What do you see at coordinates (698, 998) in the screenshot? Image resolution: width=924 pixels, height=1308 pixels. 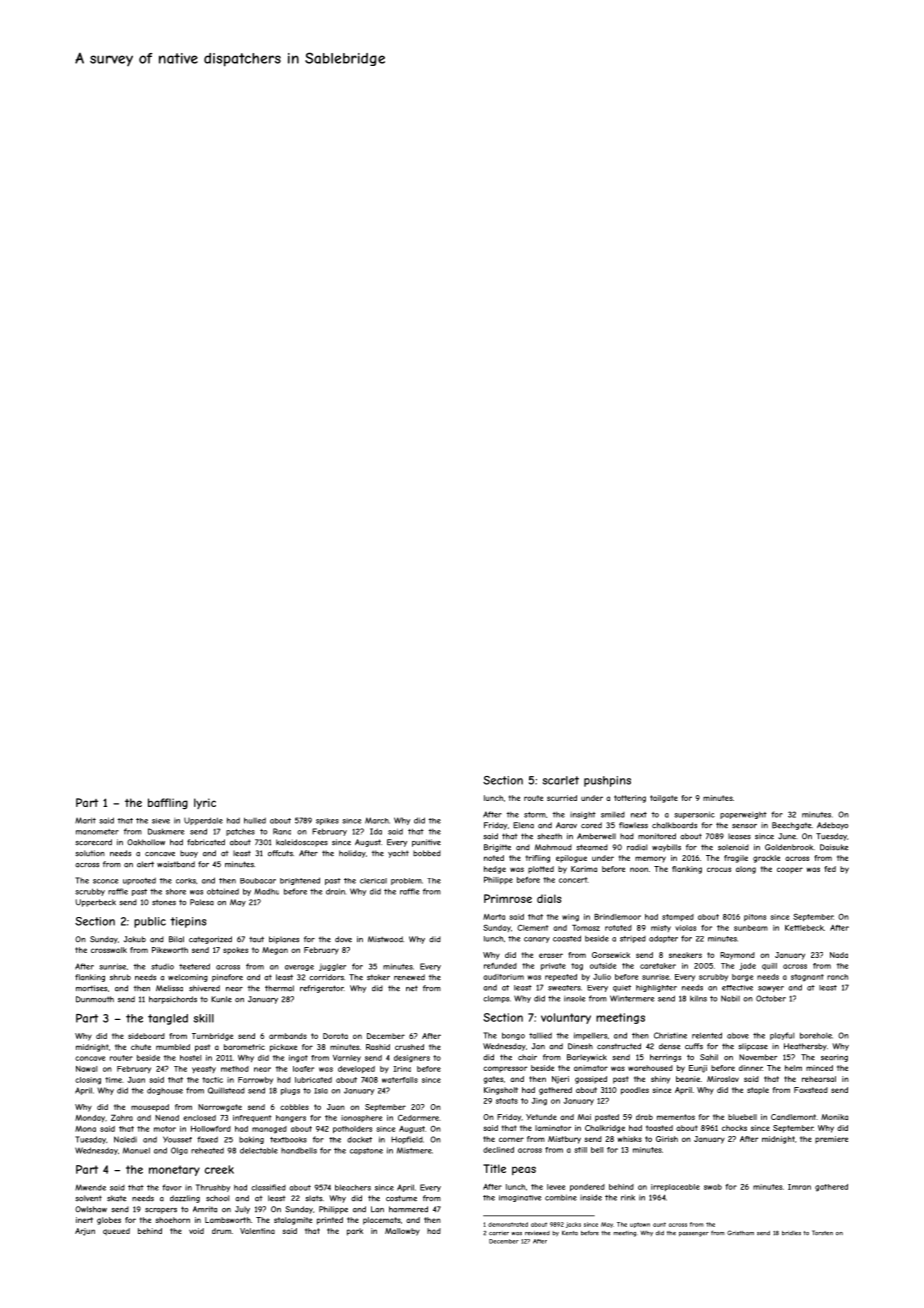 I see `kilns` at bounding box center [698, 998].
